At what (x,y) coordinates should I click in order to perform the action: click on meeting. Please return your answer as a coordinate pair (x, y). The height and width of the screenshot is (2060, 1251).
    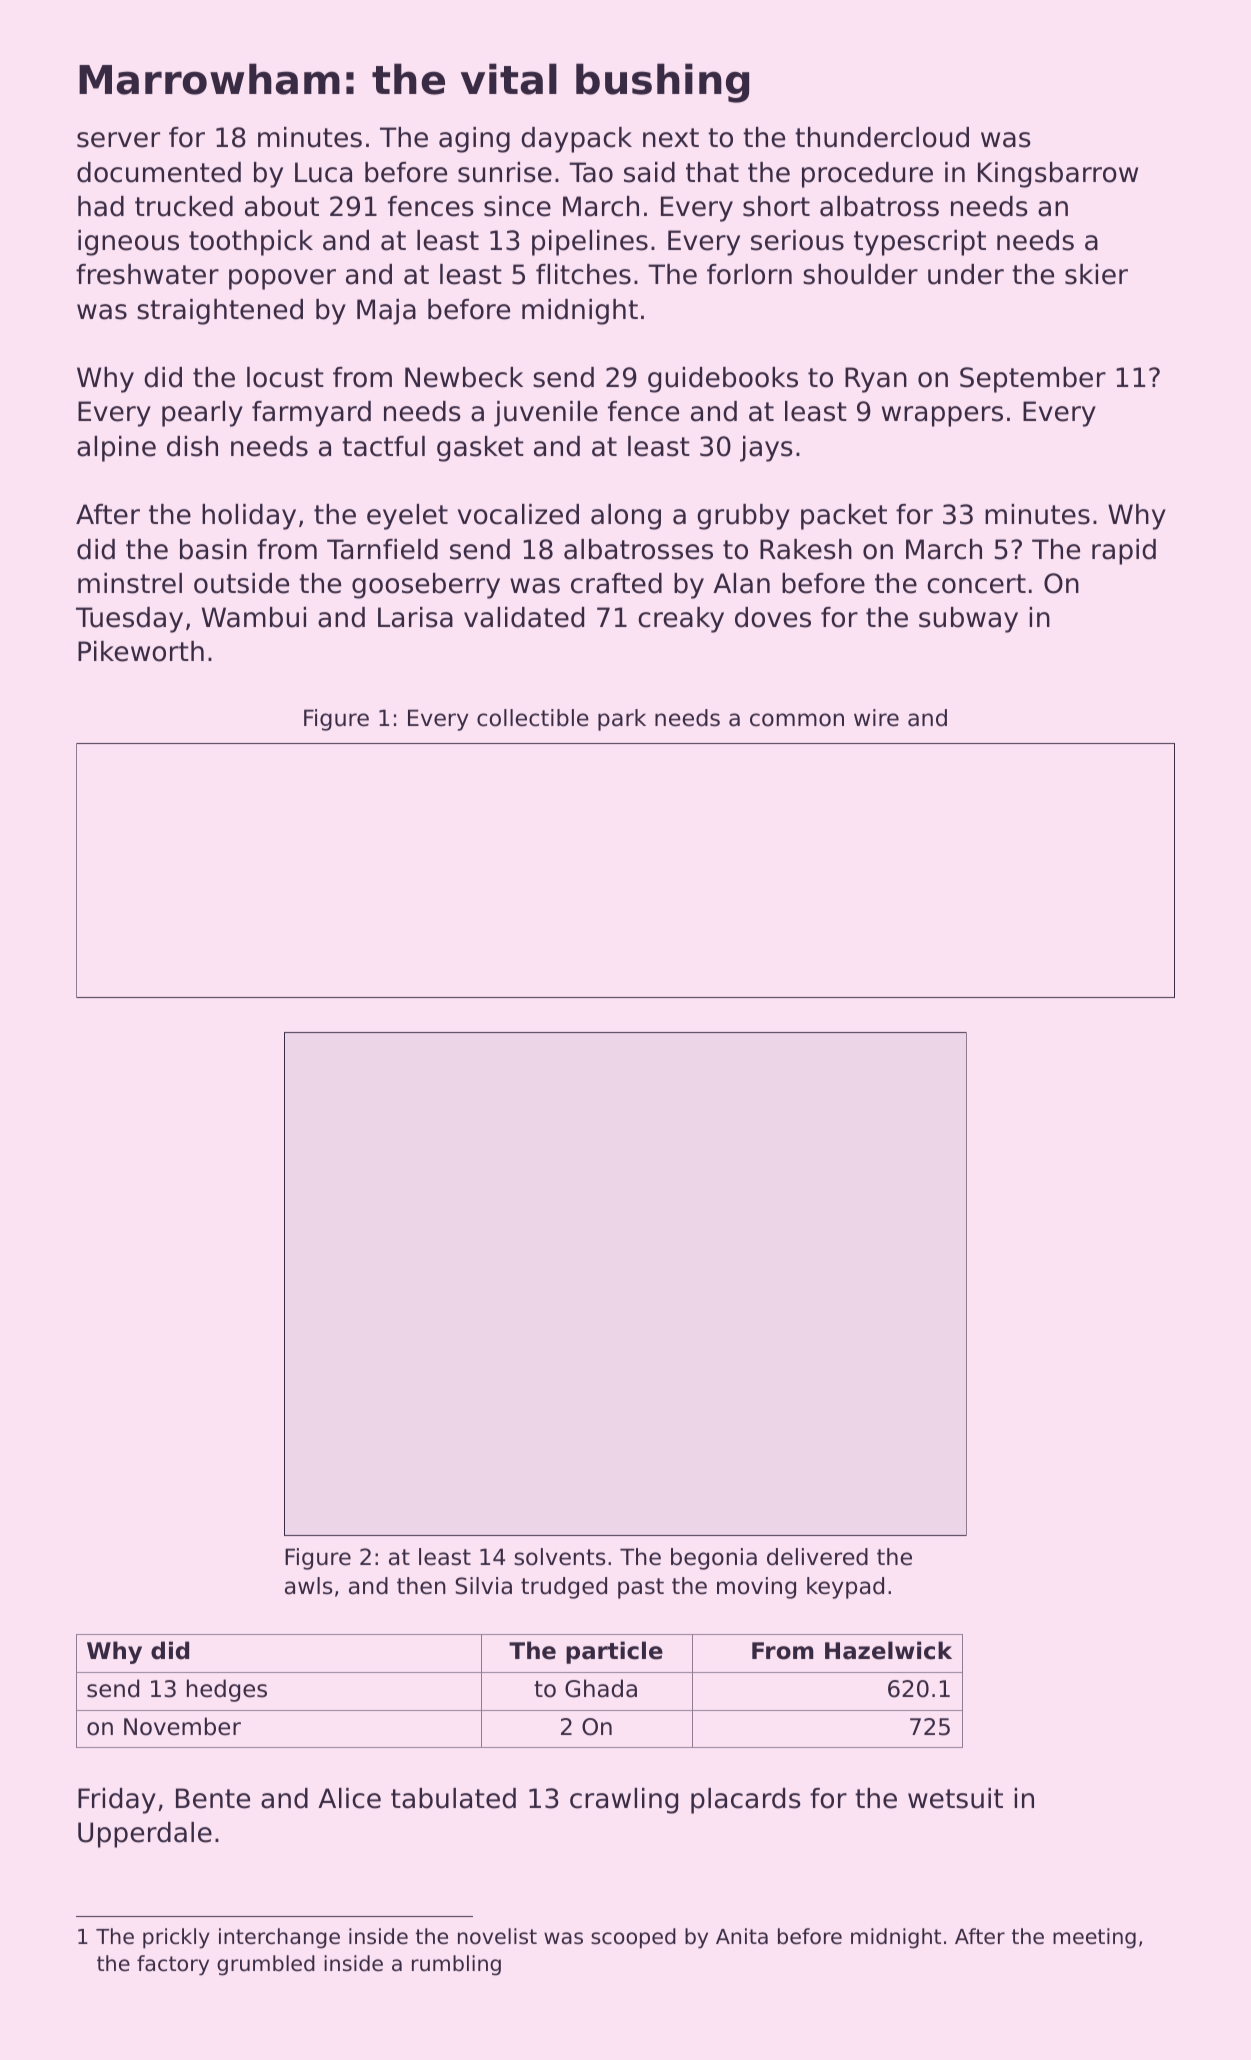
    Looking at the image, I should click on (1094, 1938).
